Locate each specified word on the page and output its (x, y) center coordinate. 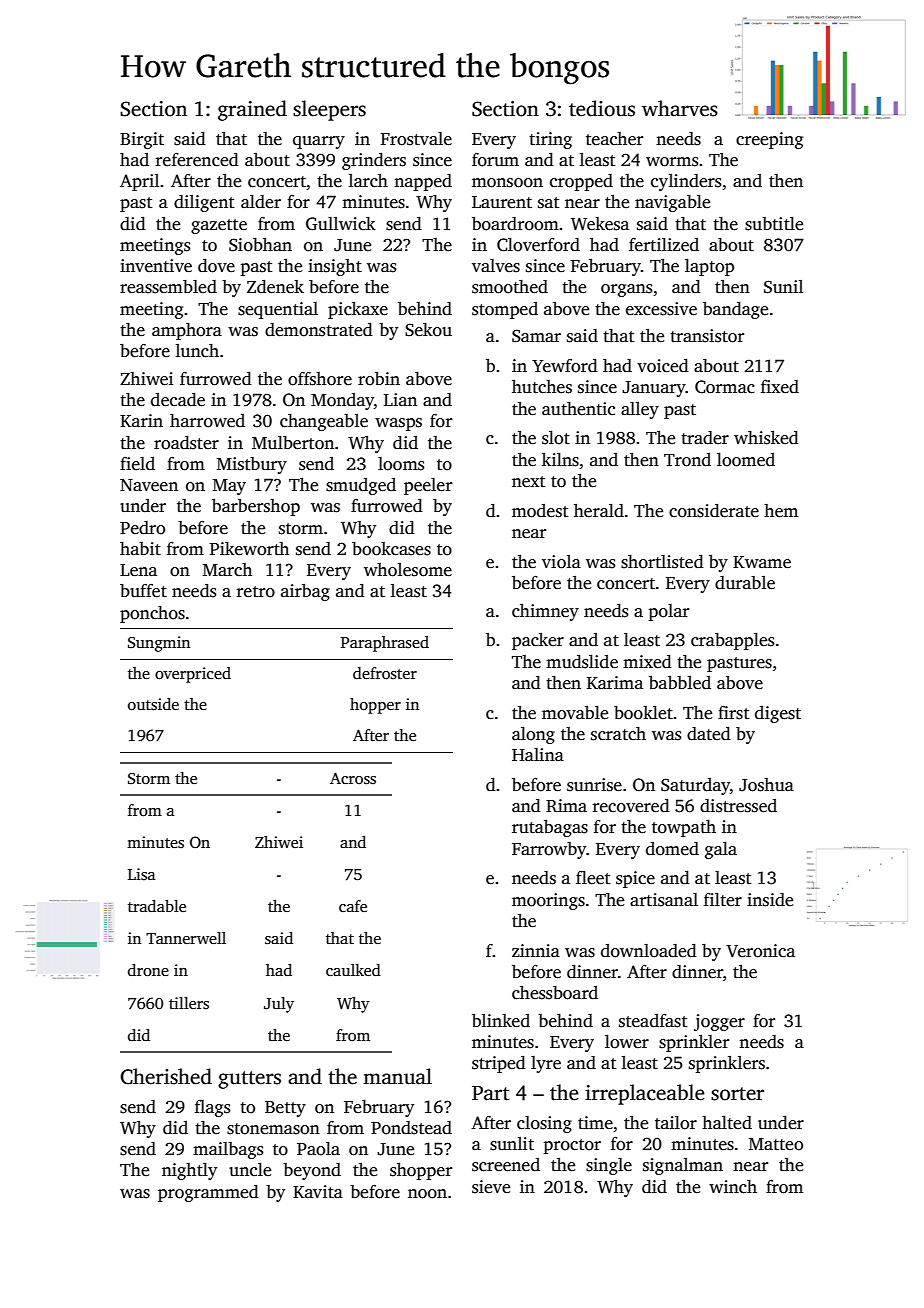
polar (668, 612)
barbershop (256, 507)
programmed (208, 1193)
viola (561, 562)
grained (252, 110)
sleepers (329, 110)
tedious (602, 108)
